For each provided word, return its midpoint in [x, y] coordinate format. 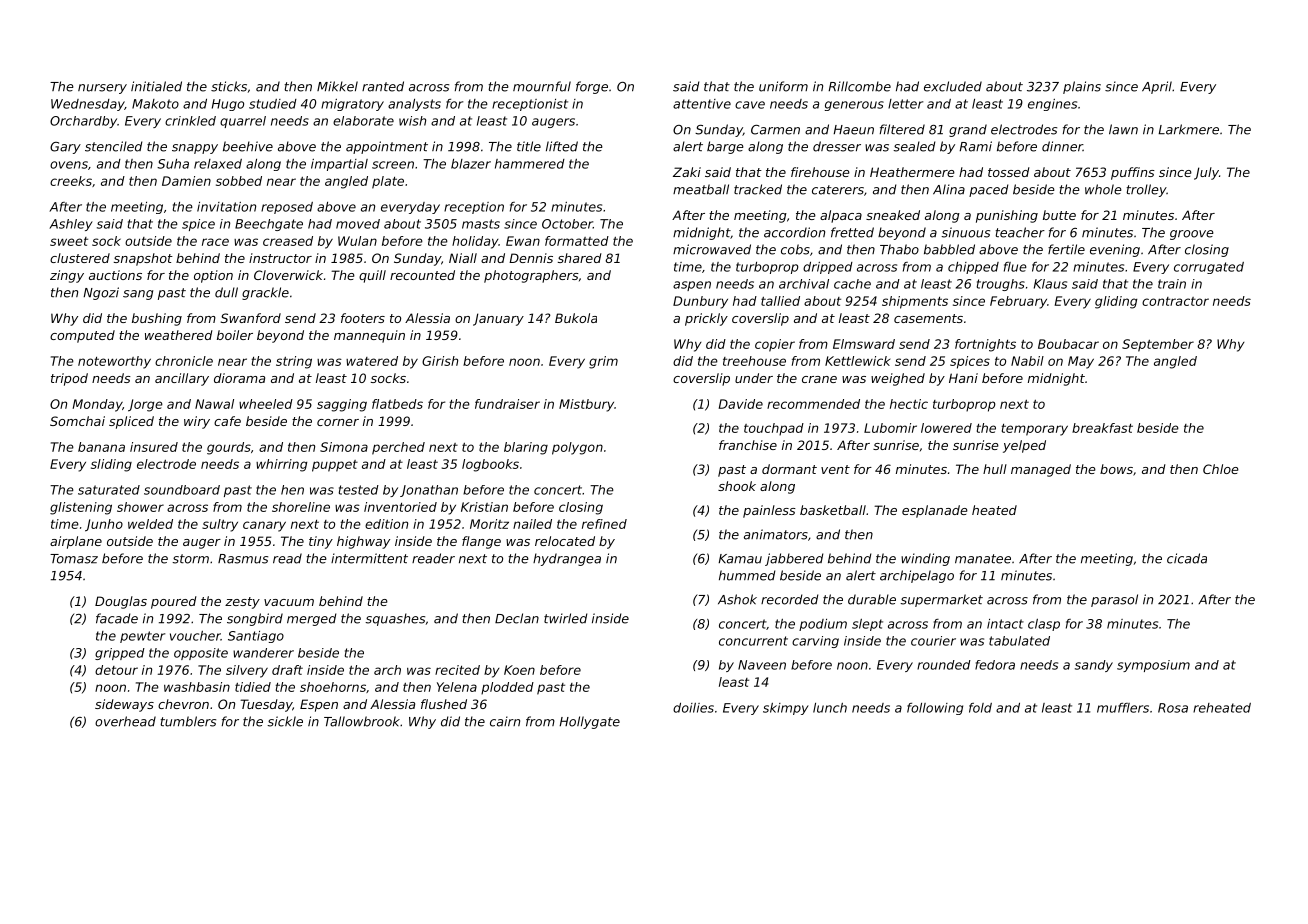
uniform [783, 86]
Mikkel [337, 86]
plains [1082, 87]
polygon [577, 448]
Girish [440, 361]
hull [995, 469]
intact [1005, 624]
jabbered [794, 559]
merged [311, 619]
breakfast [1102, 428]
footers [363, 318]
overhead [125, 721]
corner [338, 422]
